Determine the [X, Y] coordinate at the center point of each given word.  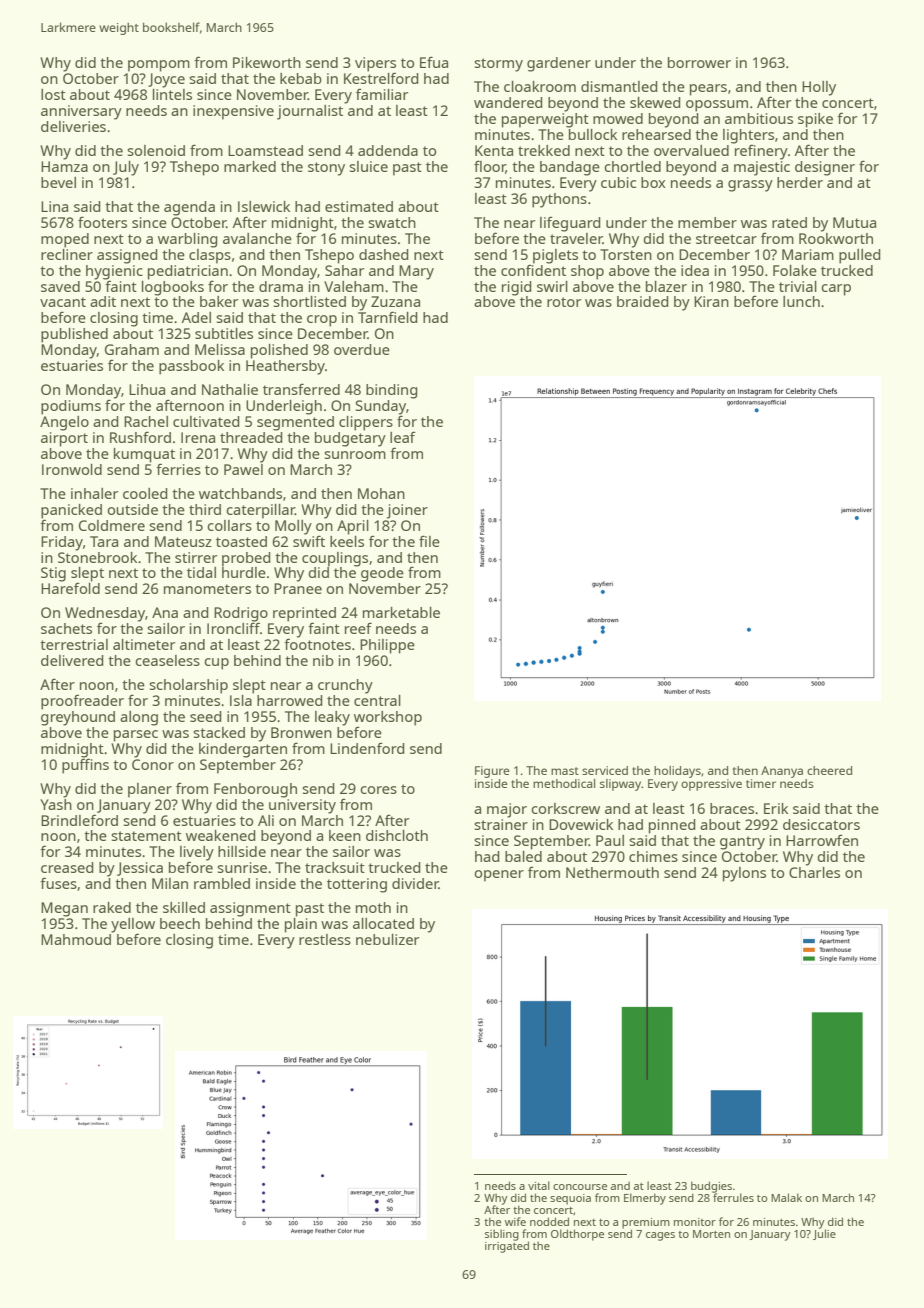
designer [825, 168]
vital [539, 1185]
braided [643, 301]
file [429, 541]
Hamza [64, 166]
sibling [502, 1235]
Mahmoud [76, 939]
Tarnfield [388, 317]
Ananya [782, 772]
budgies [711, 1187]
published [74, 335]
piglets [555, 256]
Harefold [70, 588]
